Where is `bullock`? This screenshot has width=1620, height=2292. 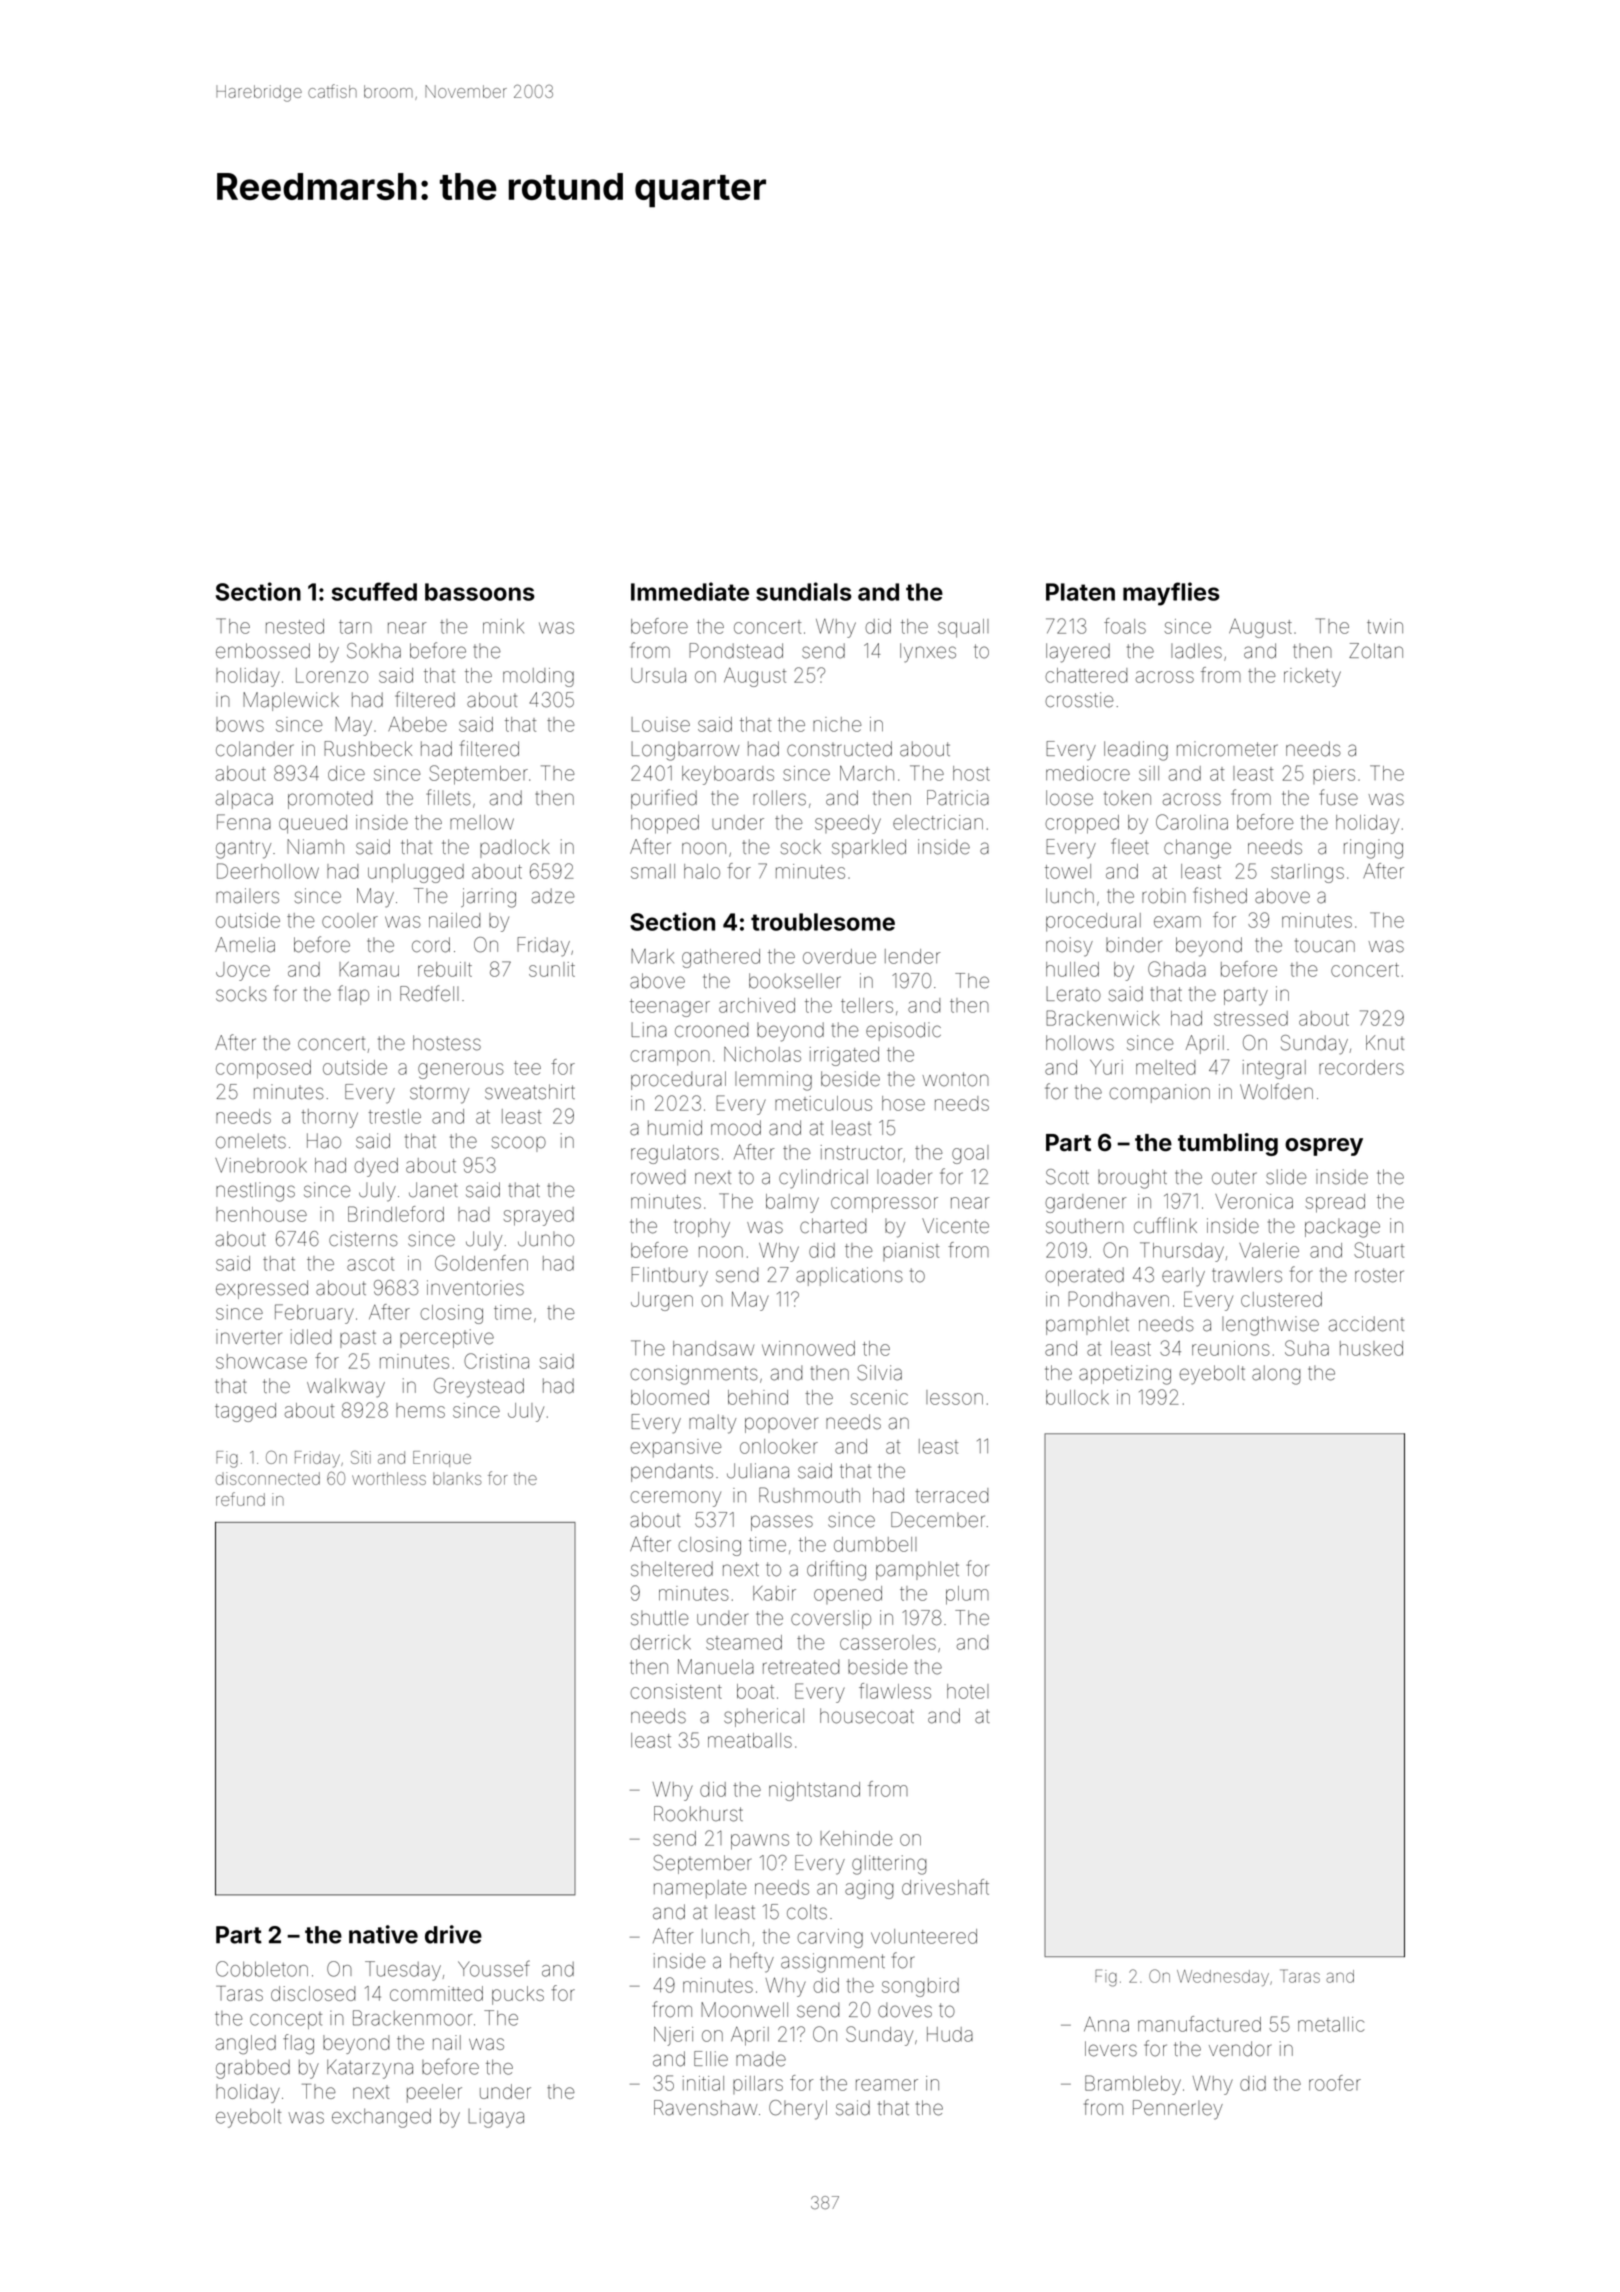
bullock is located at coordinates (1077, 1397).
